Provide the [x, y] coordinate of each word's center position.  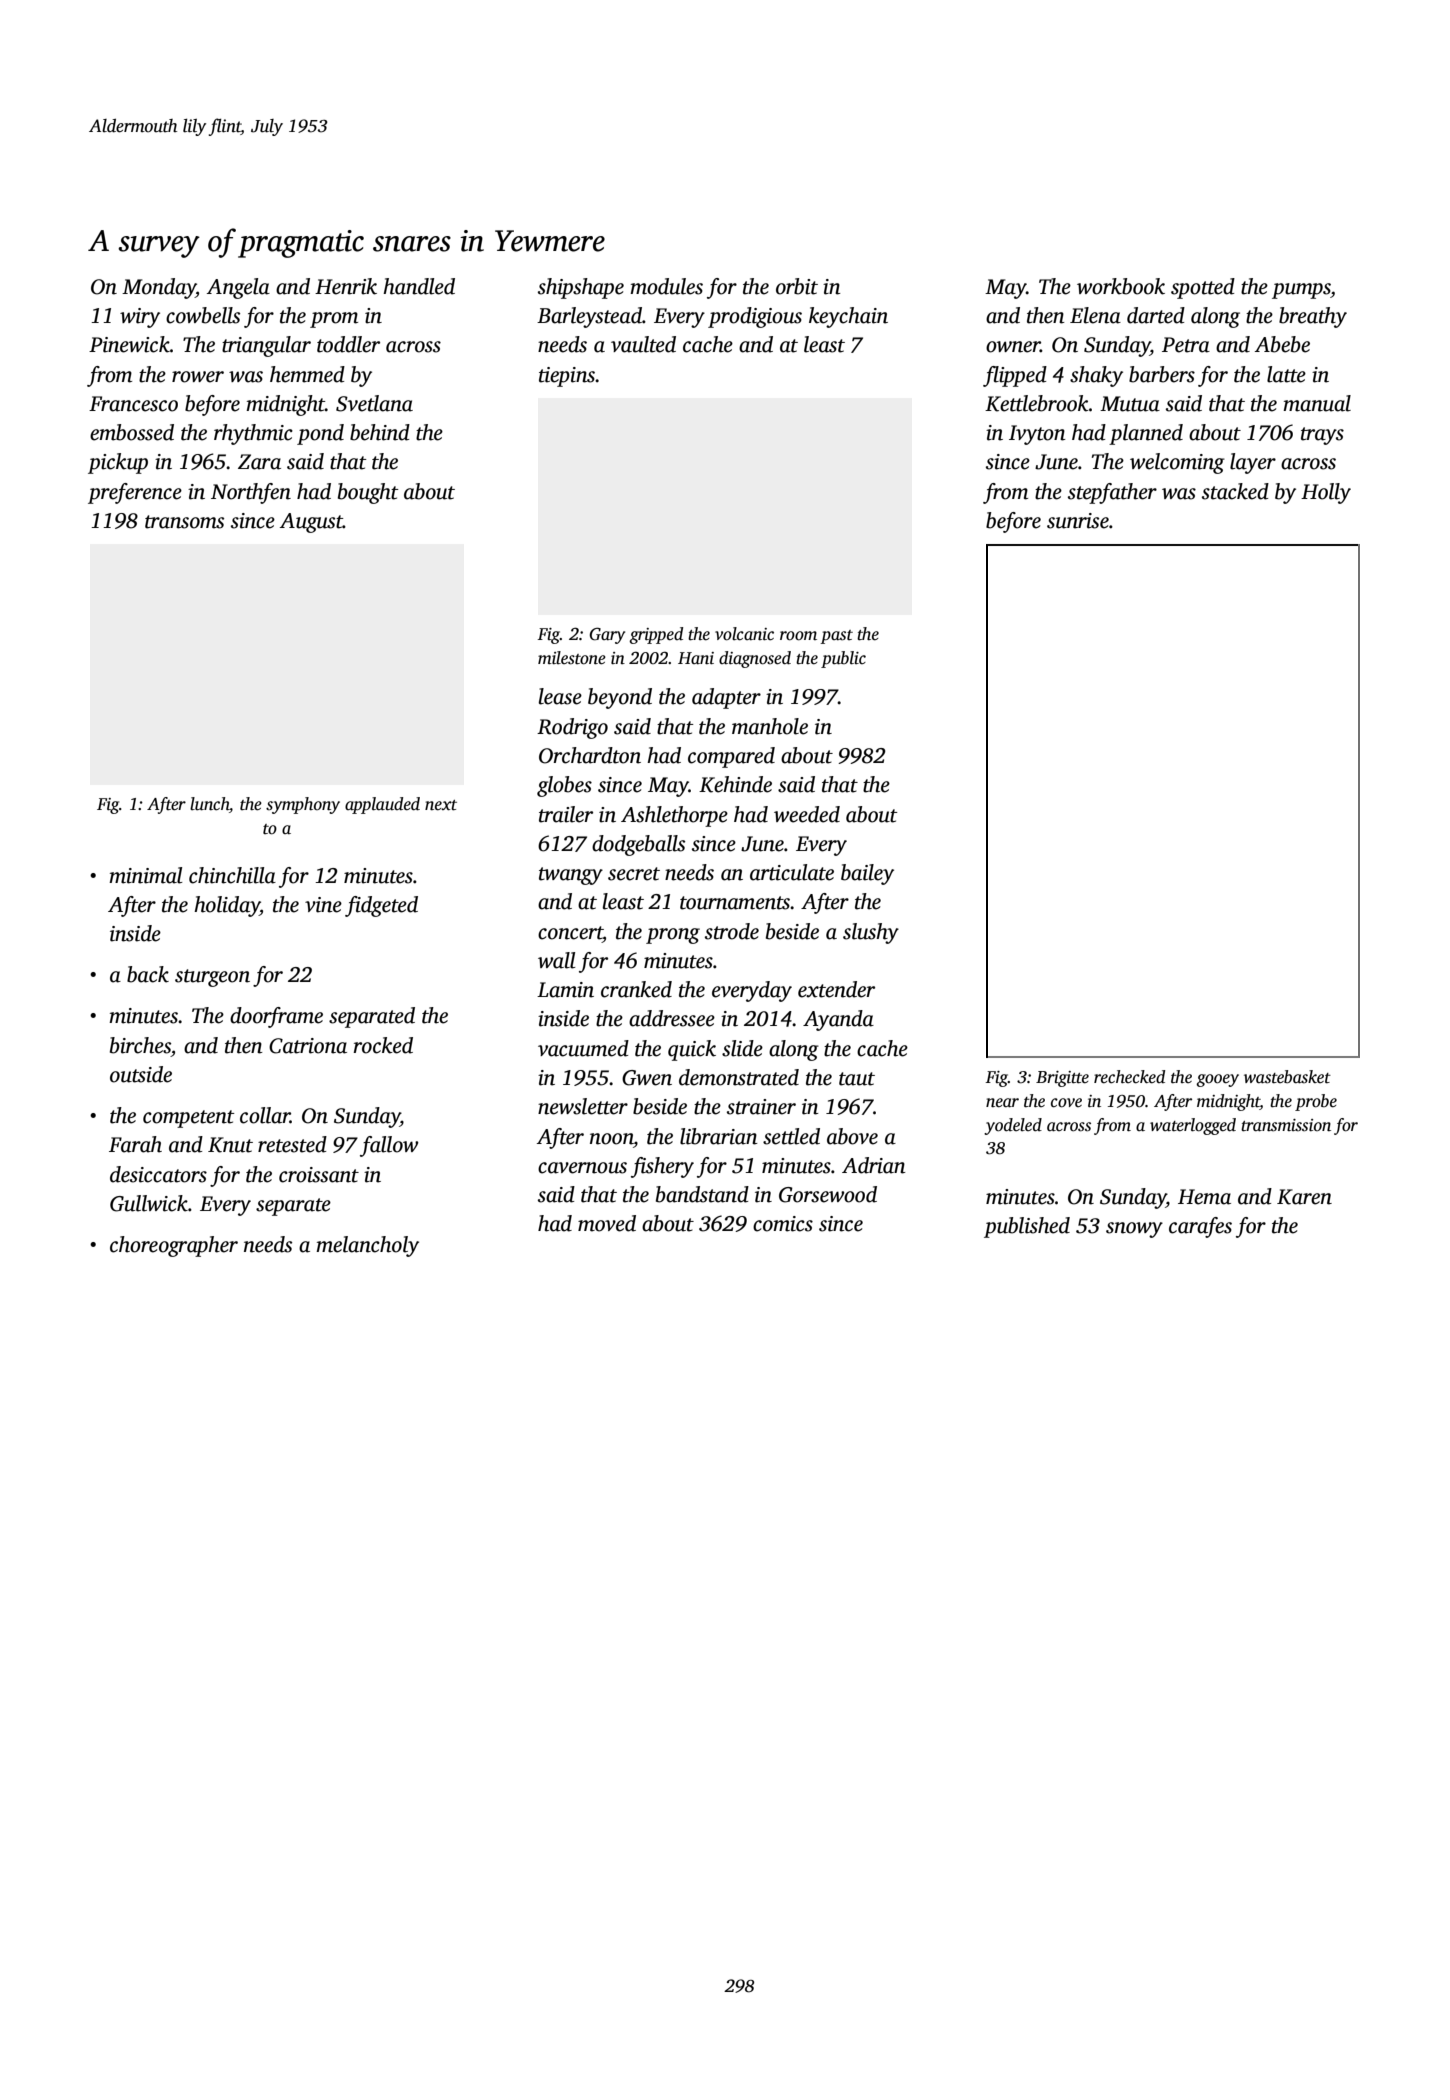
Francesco [133, 404]
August [311, 523]
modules [666, 286]
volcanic [744, 634]
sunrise [1078, 521]
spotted [1203, 288]
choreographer [174, 1246]
